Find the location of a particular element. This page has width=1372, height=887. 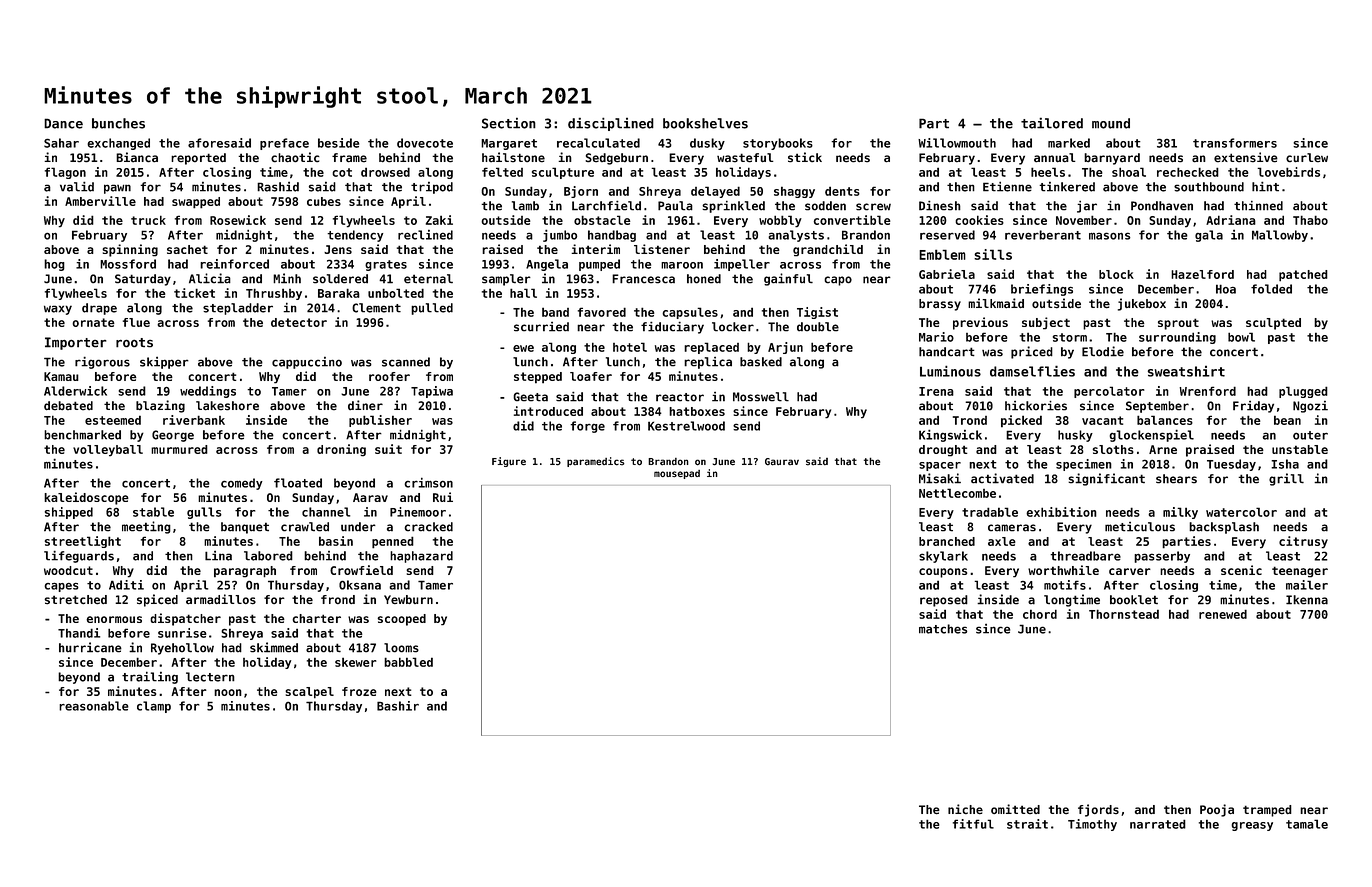

valid is located at coordinates (77, 187).
